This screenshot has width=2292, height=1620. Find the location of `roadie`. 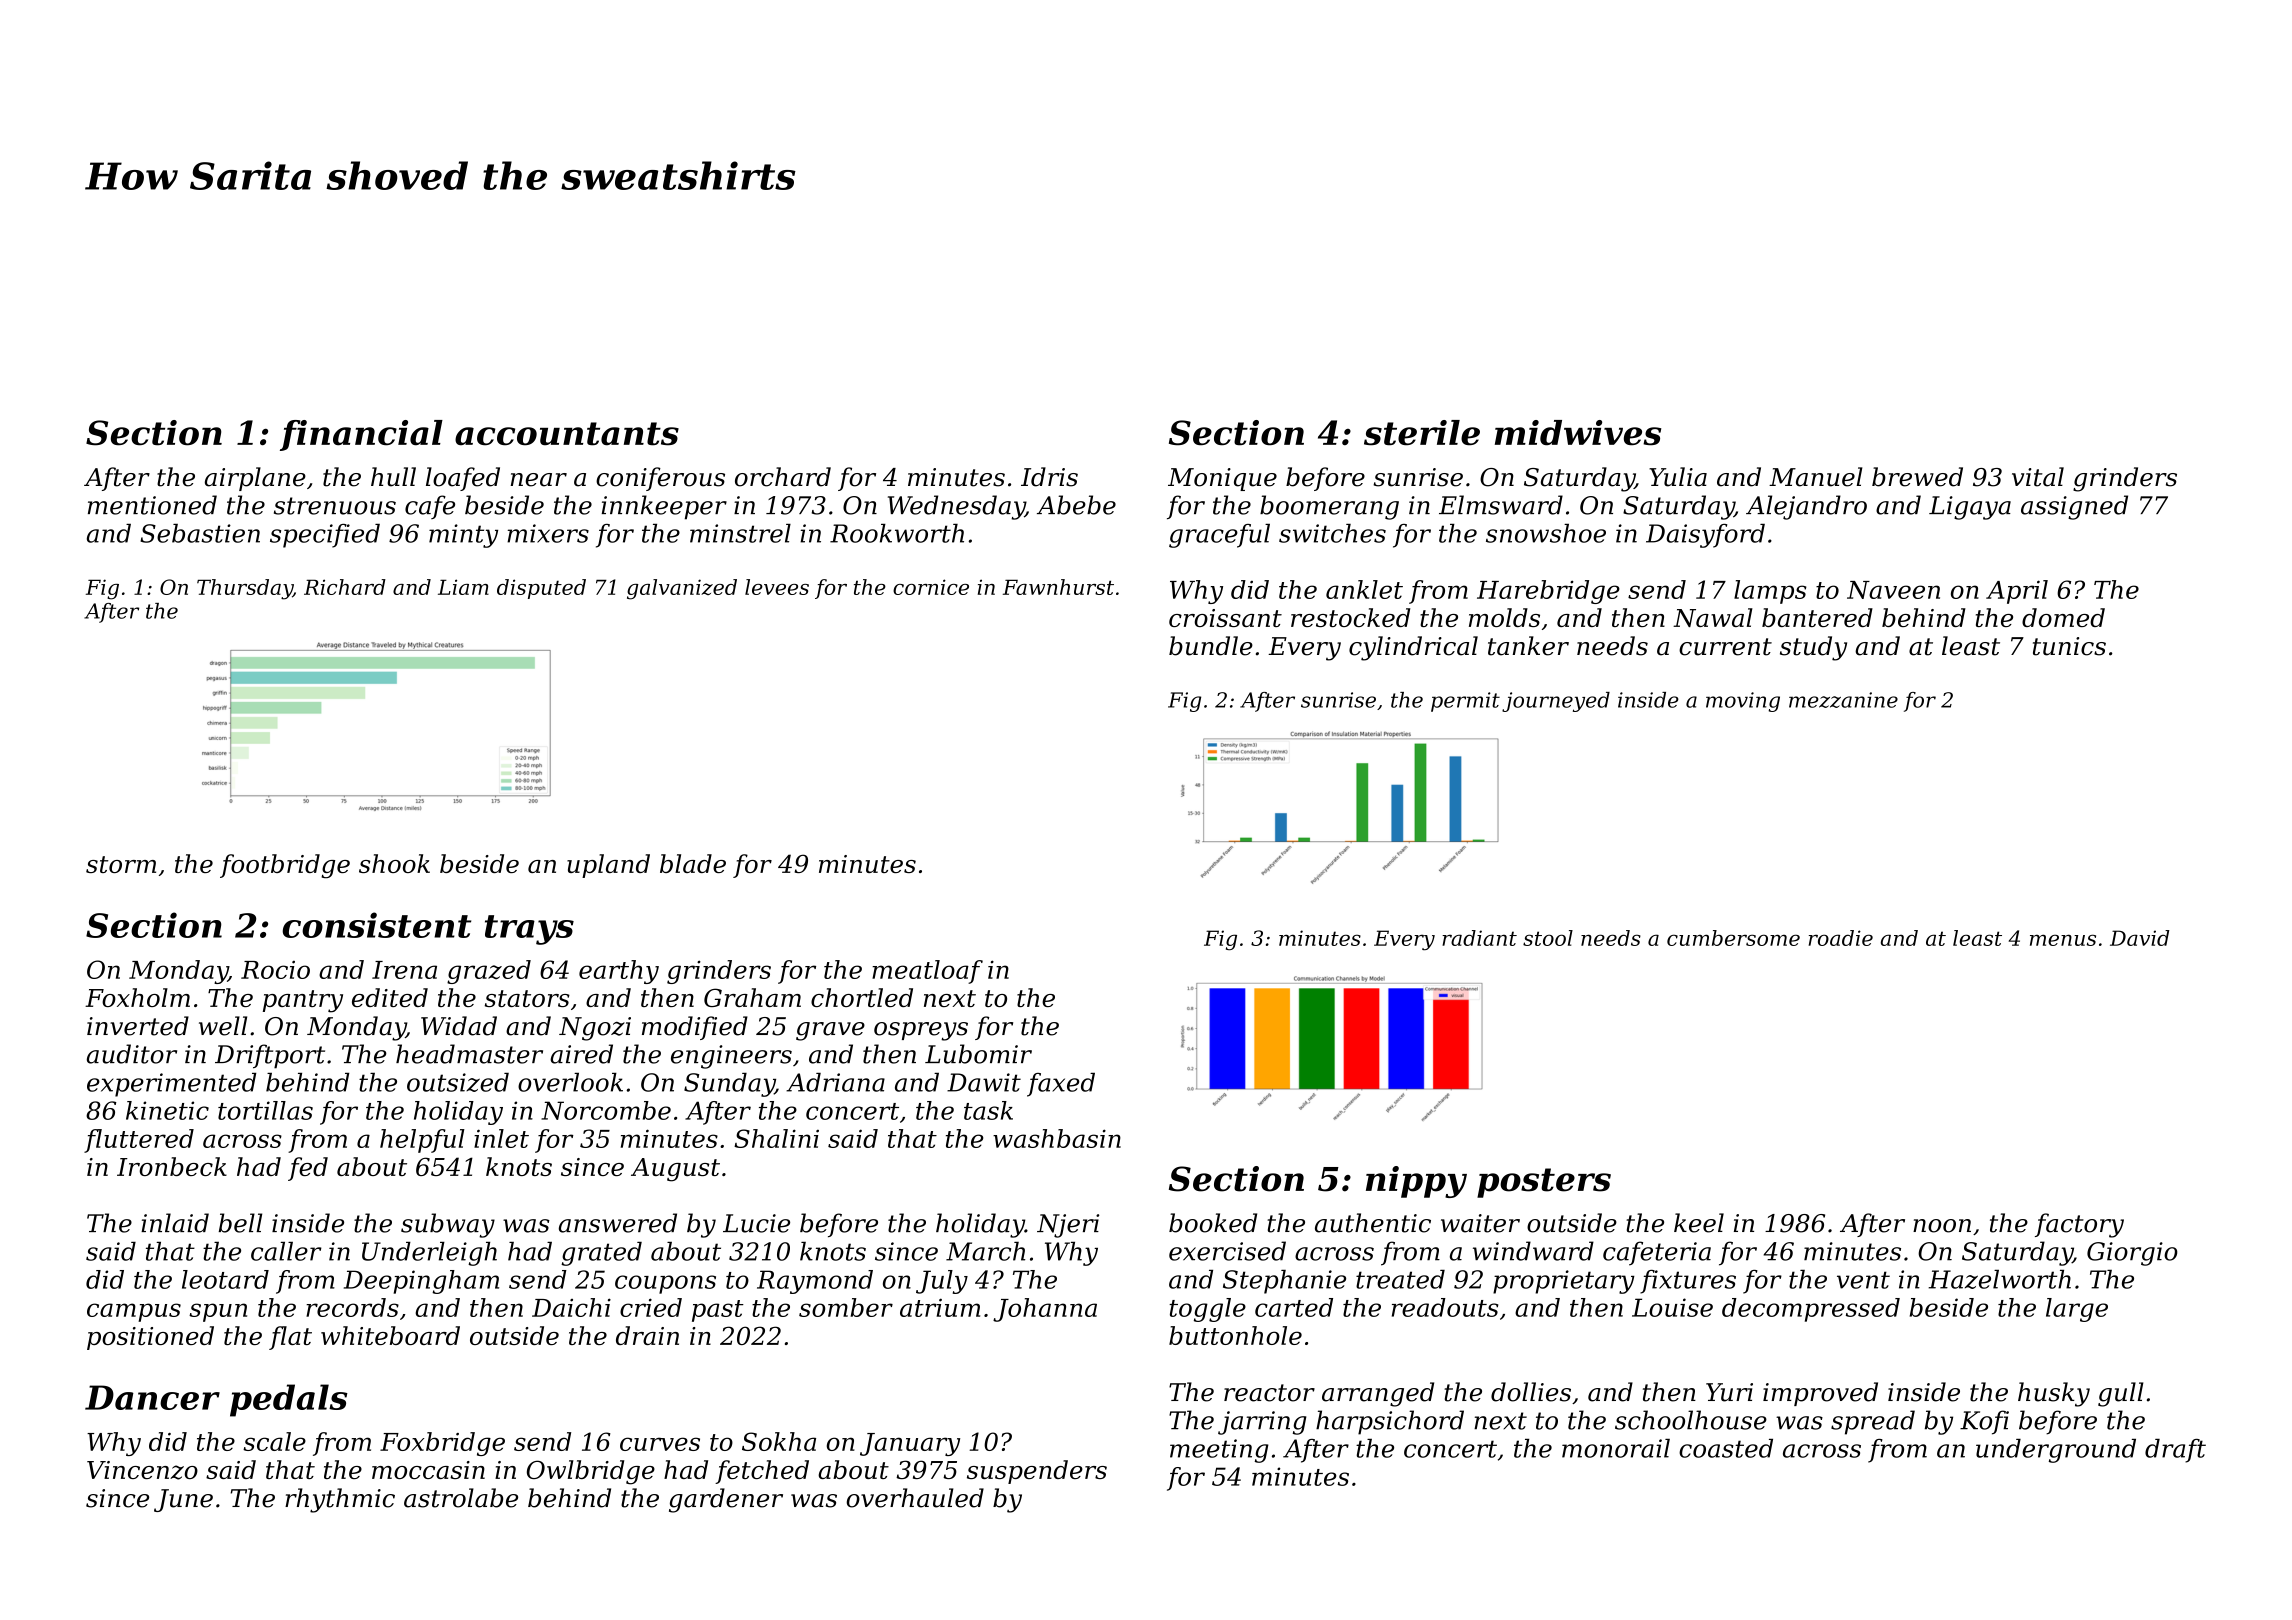

roadie is located at coordinates (1840, 938).
